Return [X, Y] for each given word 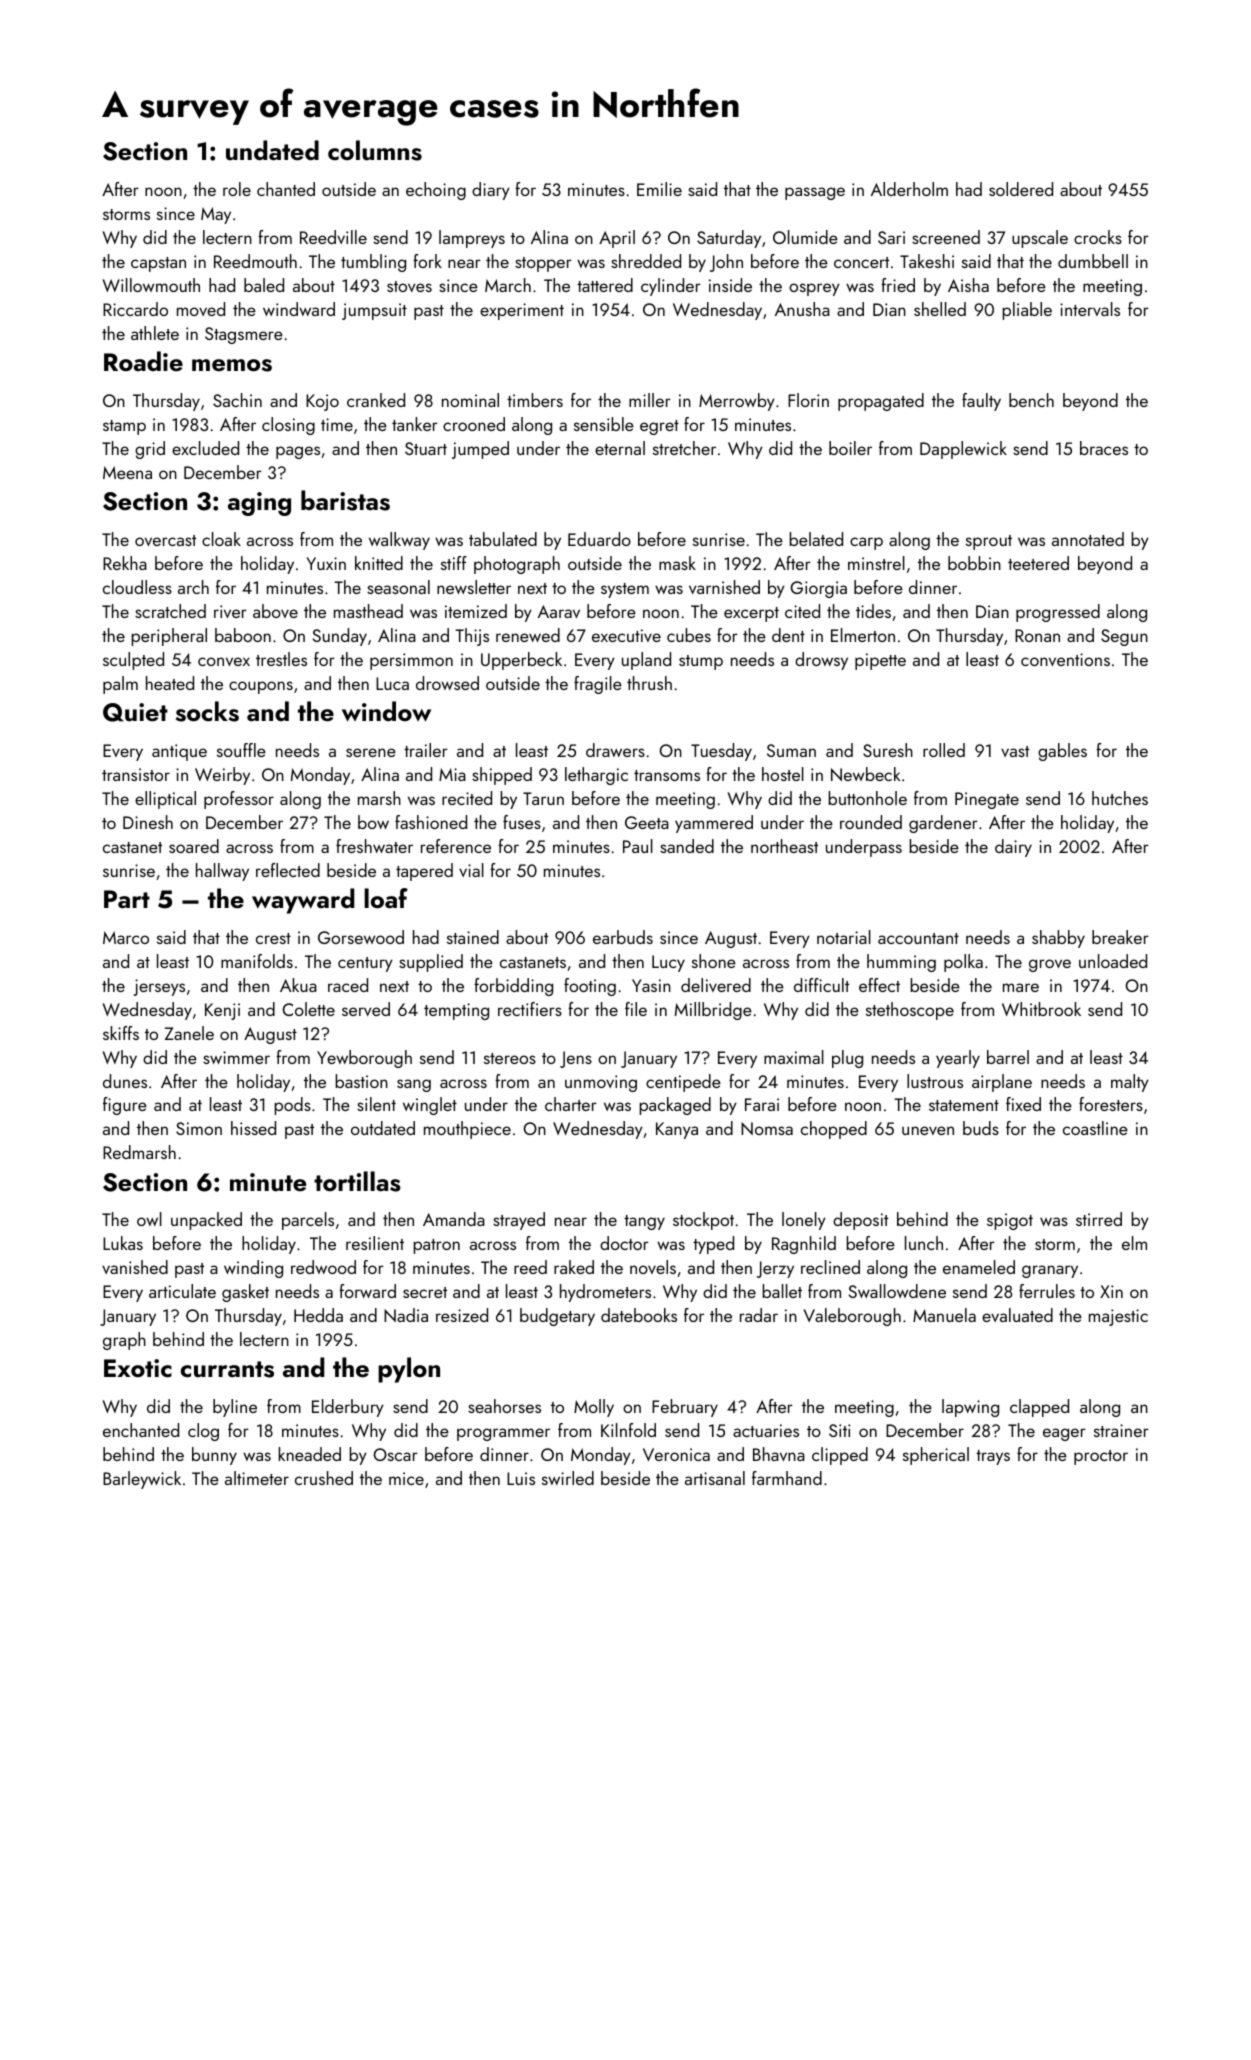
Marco [126, 937]
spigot [1010, 1221]
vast [1015, 751]
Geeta [647, 822]
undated [272, 150]
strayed [519, 1221]
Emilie [659, 189]
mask [677, 563]
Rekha [125, 563]
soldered [1021, 189]
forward [367, 1291]
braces [1104, 448]
